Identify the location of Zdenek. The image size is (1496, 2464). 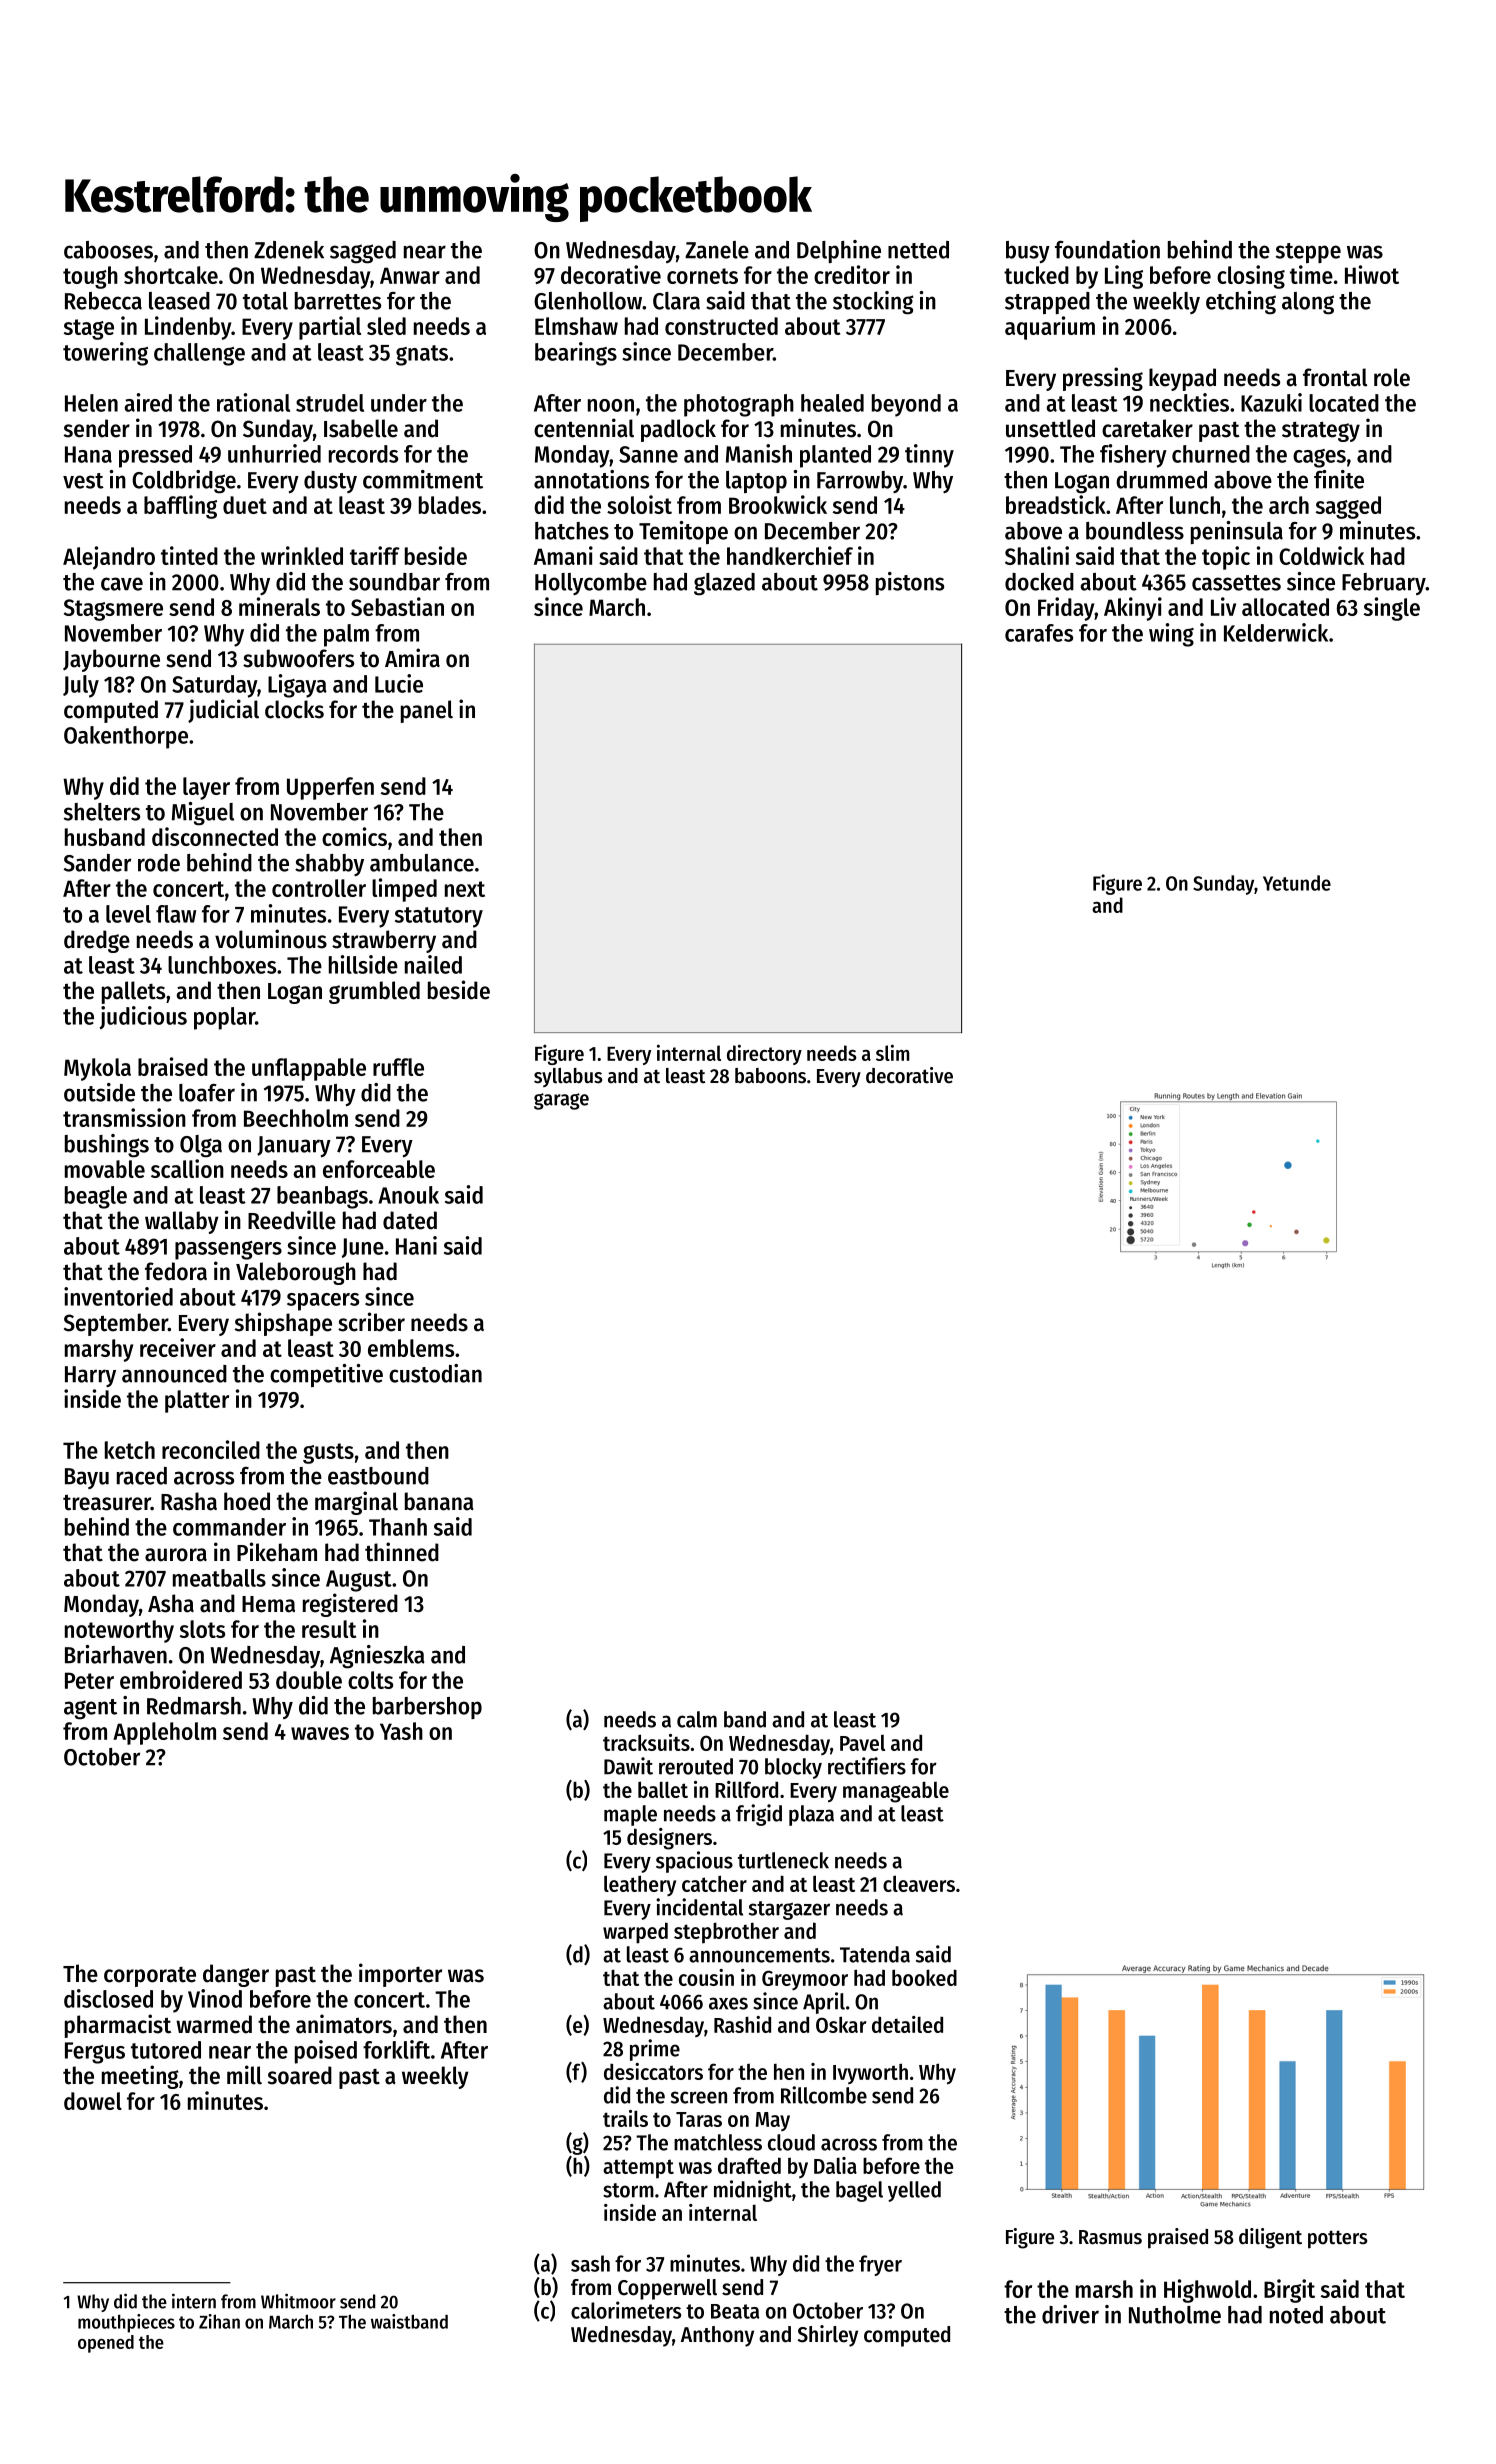
(289, 250).
